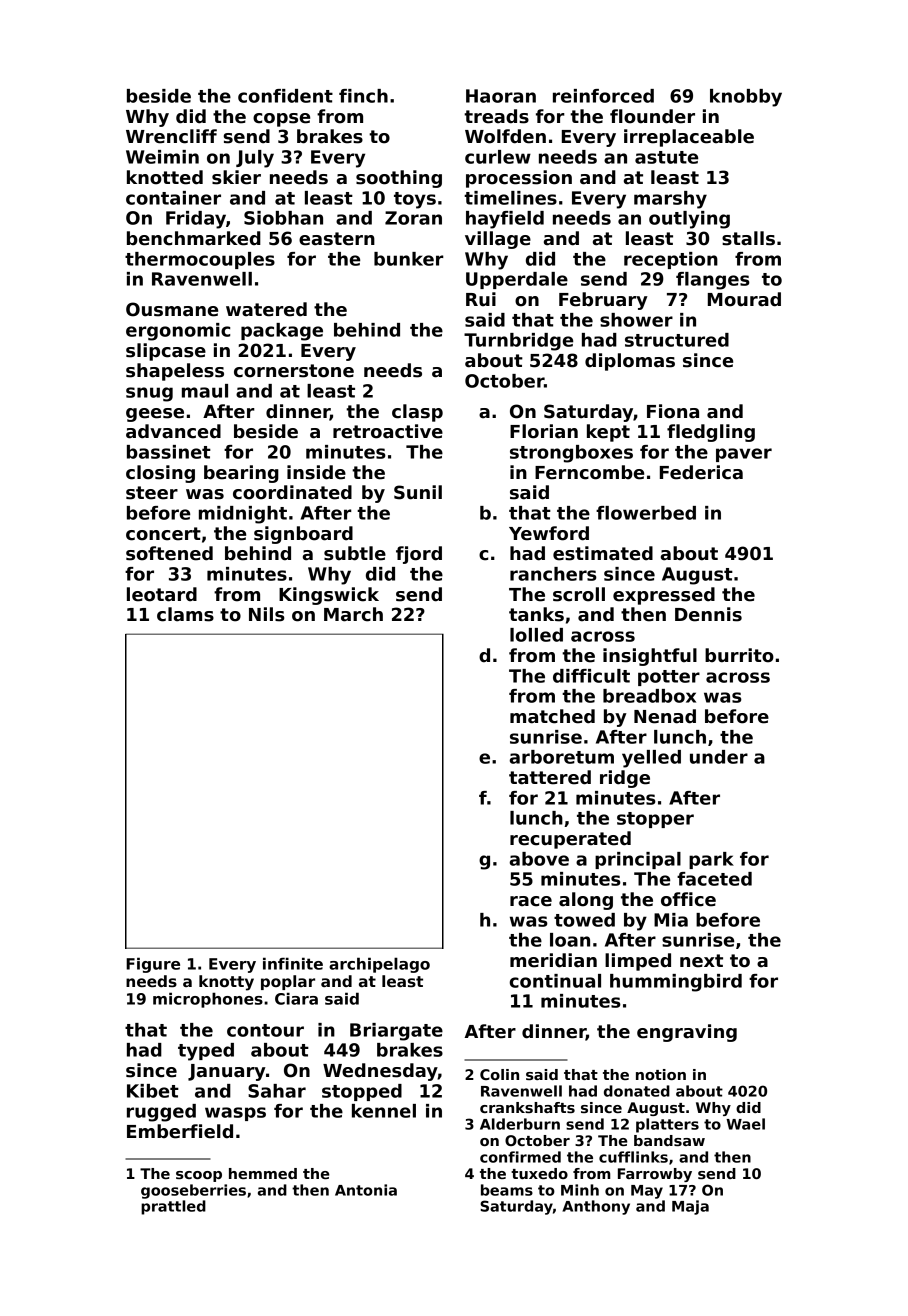 This screenshot has height=1316, width=908. Describe the element at coordinates (651, 759) in the screenshot. I see `yelled` at that location.
